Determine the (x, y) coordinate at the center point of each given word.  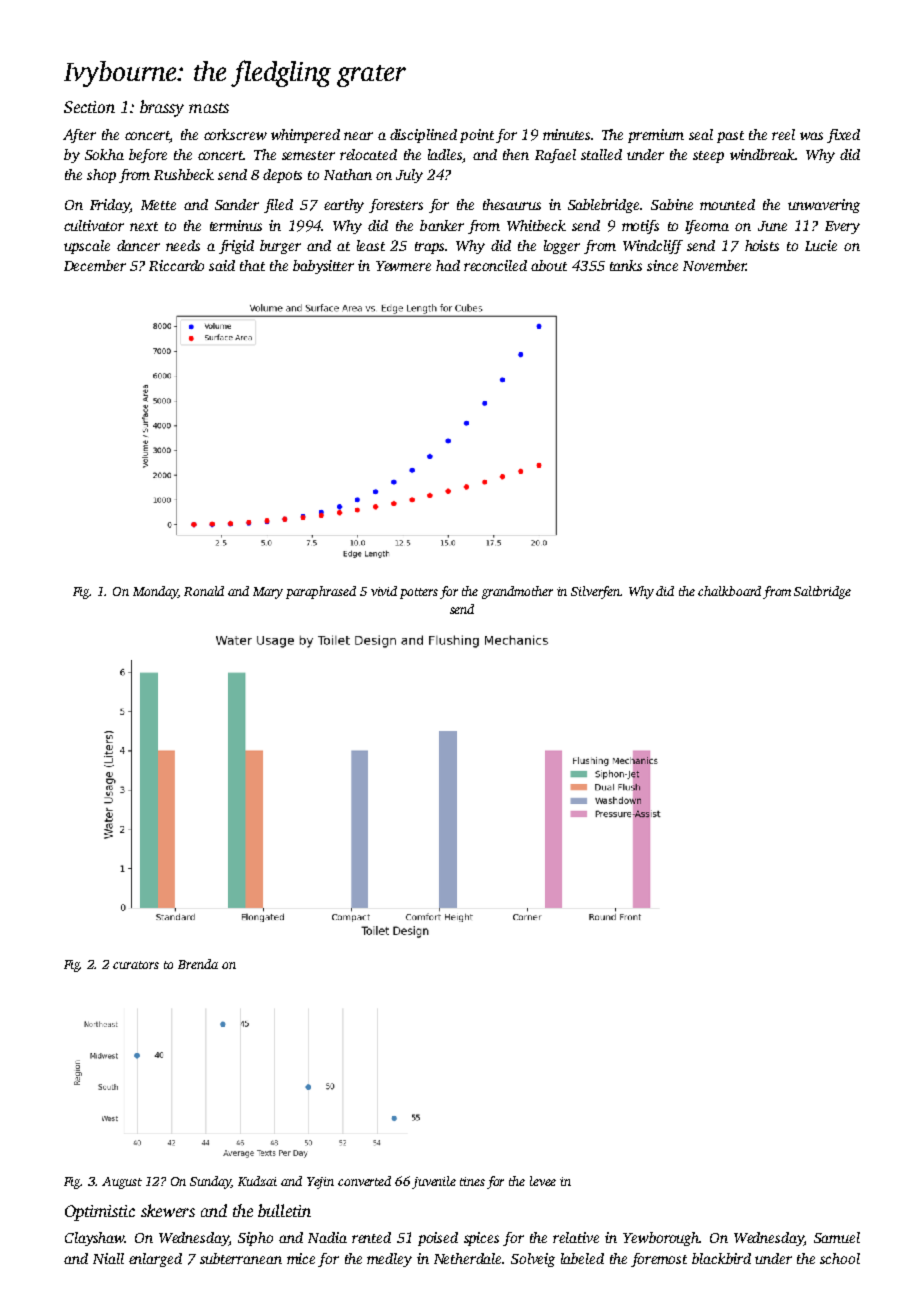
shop (101, 176)
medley (389, 1260)
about (549, 265)
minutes (566, 134)
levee (543, 1181)
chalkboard (729, 591)
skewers (168, 1210)
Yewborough (661, 1239)
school (840, 1258)
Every (842, 227)
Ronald (204, 591)
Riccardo (176, 265)
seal (701, 134)
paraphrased (321, 592)
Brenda (198, 964)
